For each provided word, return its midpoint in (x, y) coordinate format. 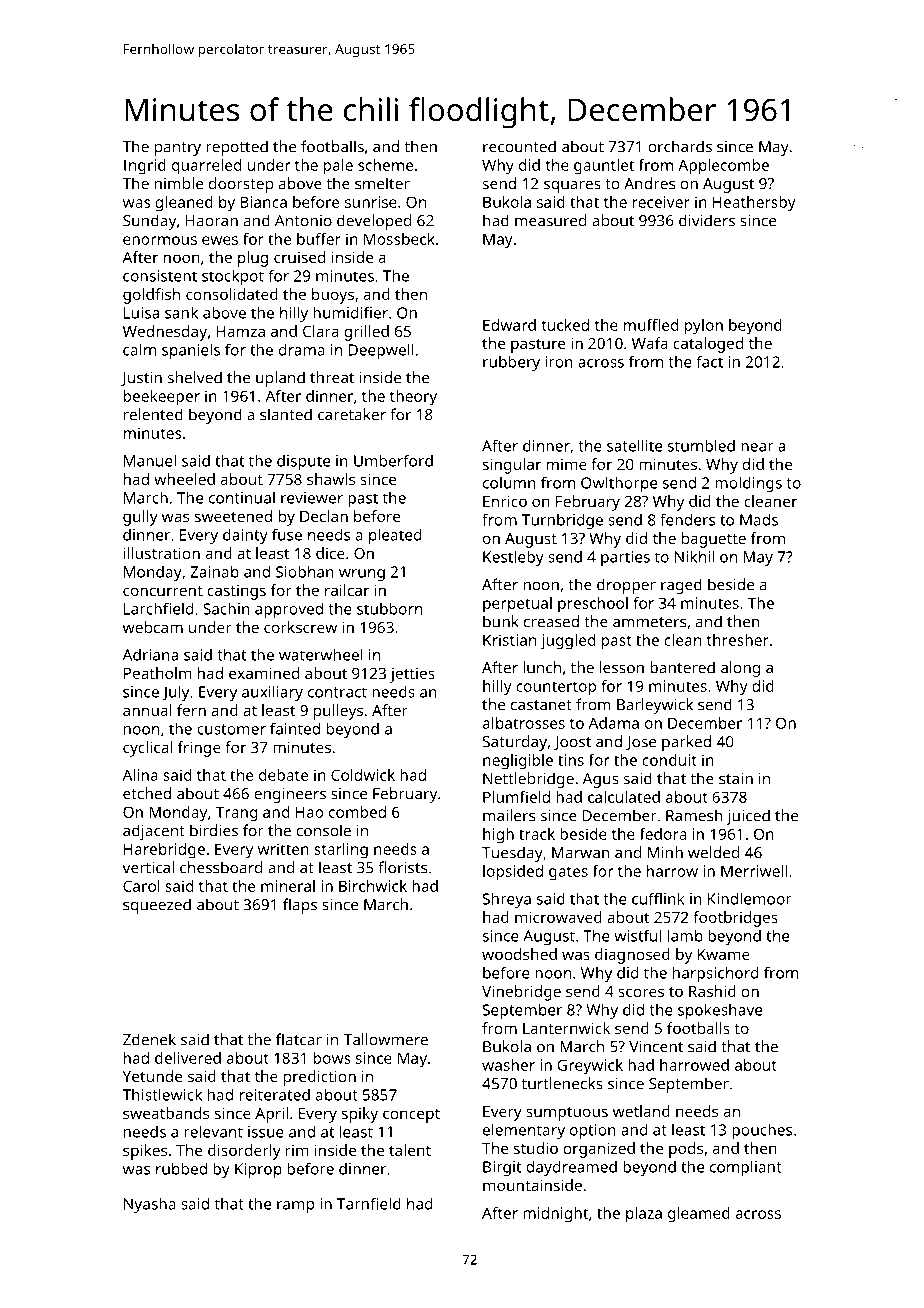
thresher (738, 640)
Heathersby (754, 204)
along (740, 669)
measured (550, 220)
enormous (160, 240)
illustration (162, 553)
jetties (412, 675)
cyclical (147, 749)
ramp (295, 1207)
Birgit (502, 1168)
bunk (501, 621)
